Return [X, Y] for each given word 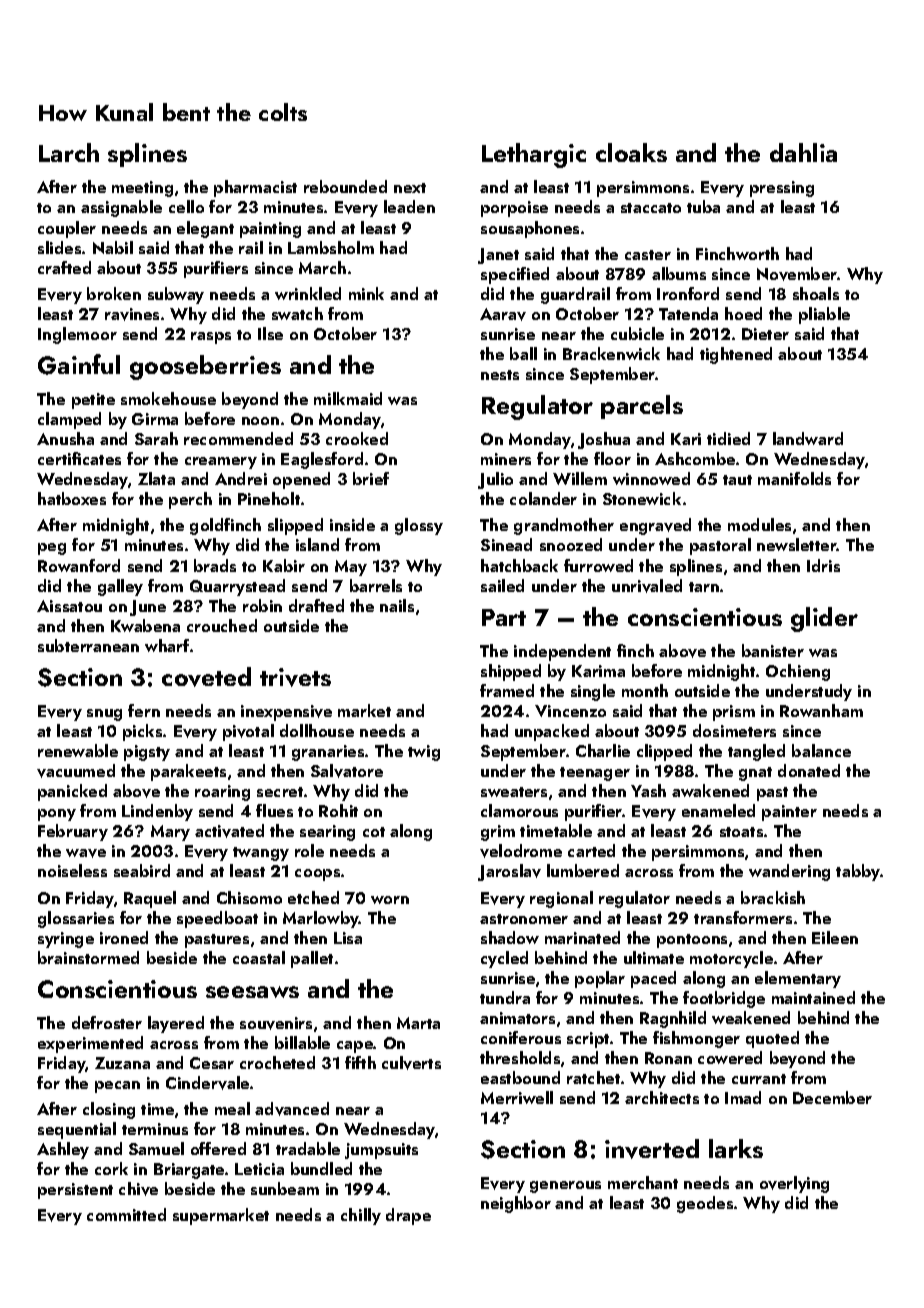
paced [653, 979]
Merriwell [517, 1097]
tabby [858, 872]
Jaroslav [509, 872]
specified [515, 275]
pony [57, 815]
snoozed [571, 544]
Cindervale [207, 1083]
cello [186, 206]
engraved [655, 526]
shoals [816, 293]
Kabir [284, 565]
